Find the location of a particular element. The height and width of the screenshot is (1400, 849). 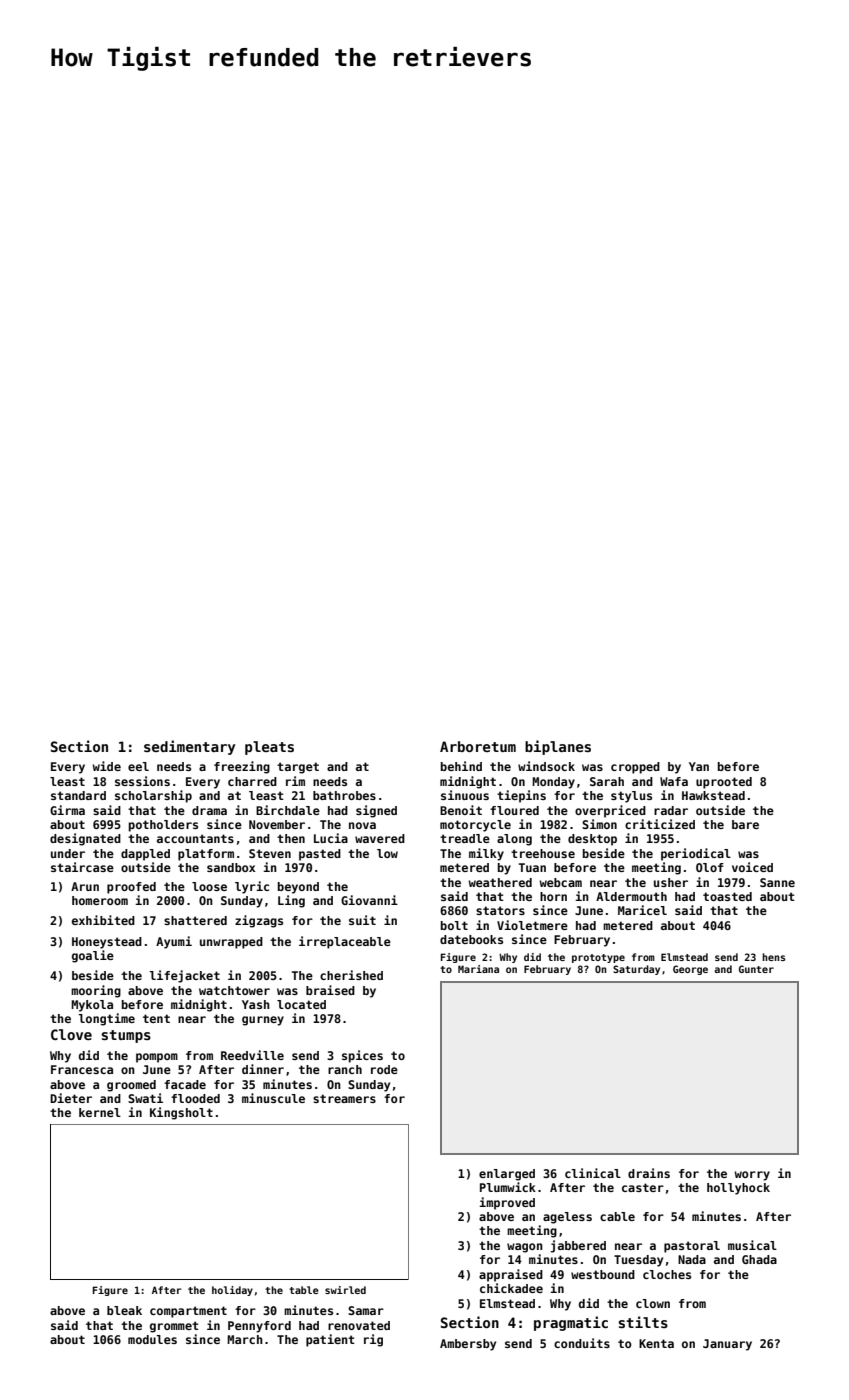

unwrapped is located at coordinates (231, 943).
